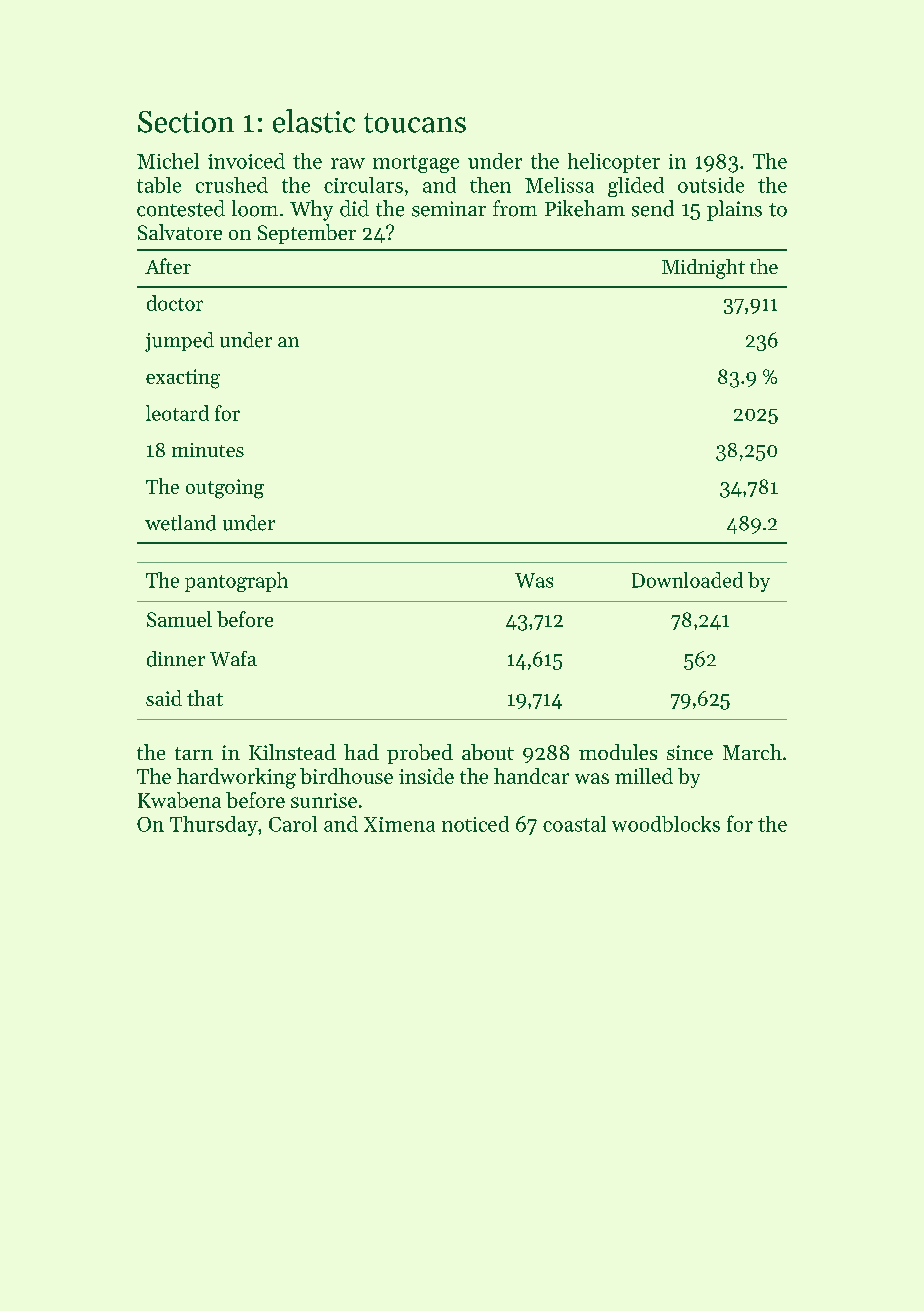  Describe the element at coordinates (179, 800) in the screenshot. I see `Kwabena` at that location.
